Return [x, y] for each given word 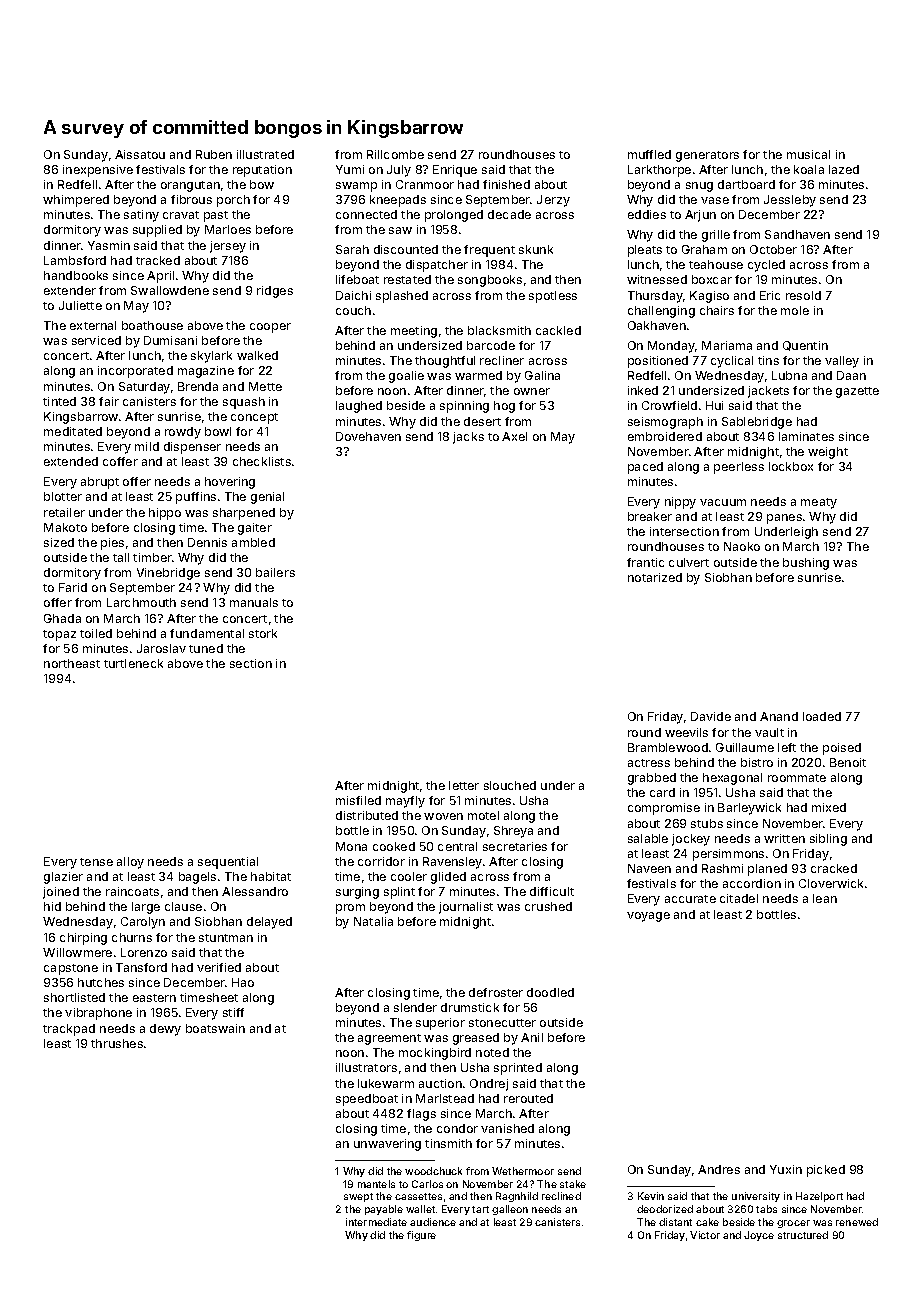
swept [358, 1197]
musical [808, 154]
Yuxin [786, 1169]
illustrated [265, 154]
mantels [376, 1184]
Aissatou [140, 154]
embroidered [665, 436]
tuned [206, 648]
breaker [650, 516]
